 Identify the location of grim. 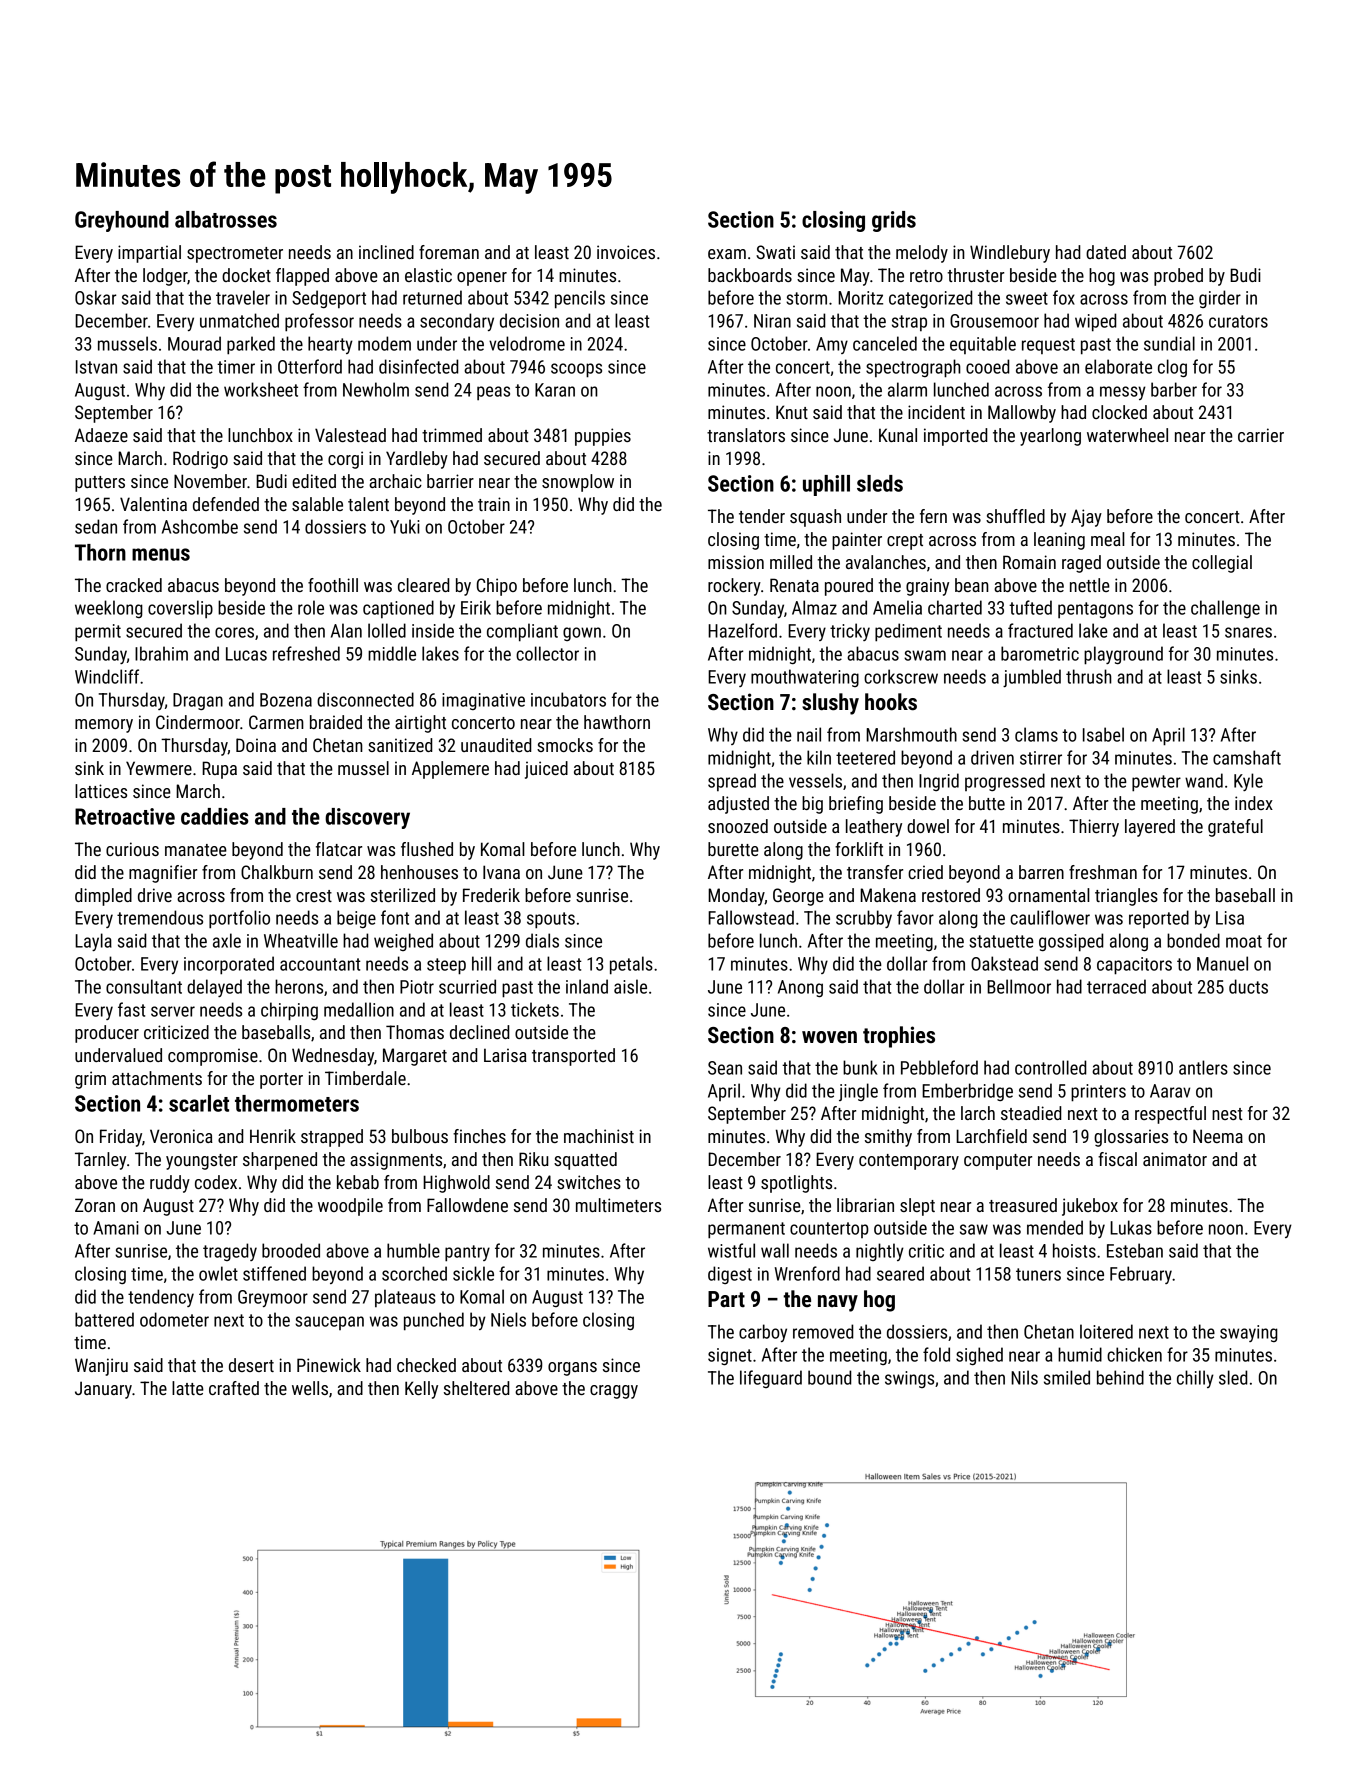
(90, 1080).
